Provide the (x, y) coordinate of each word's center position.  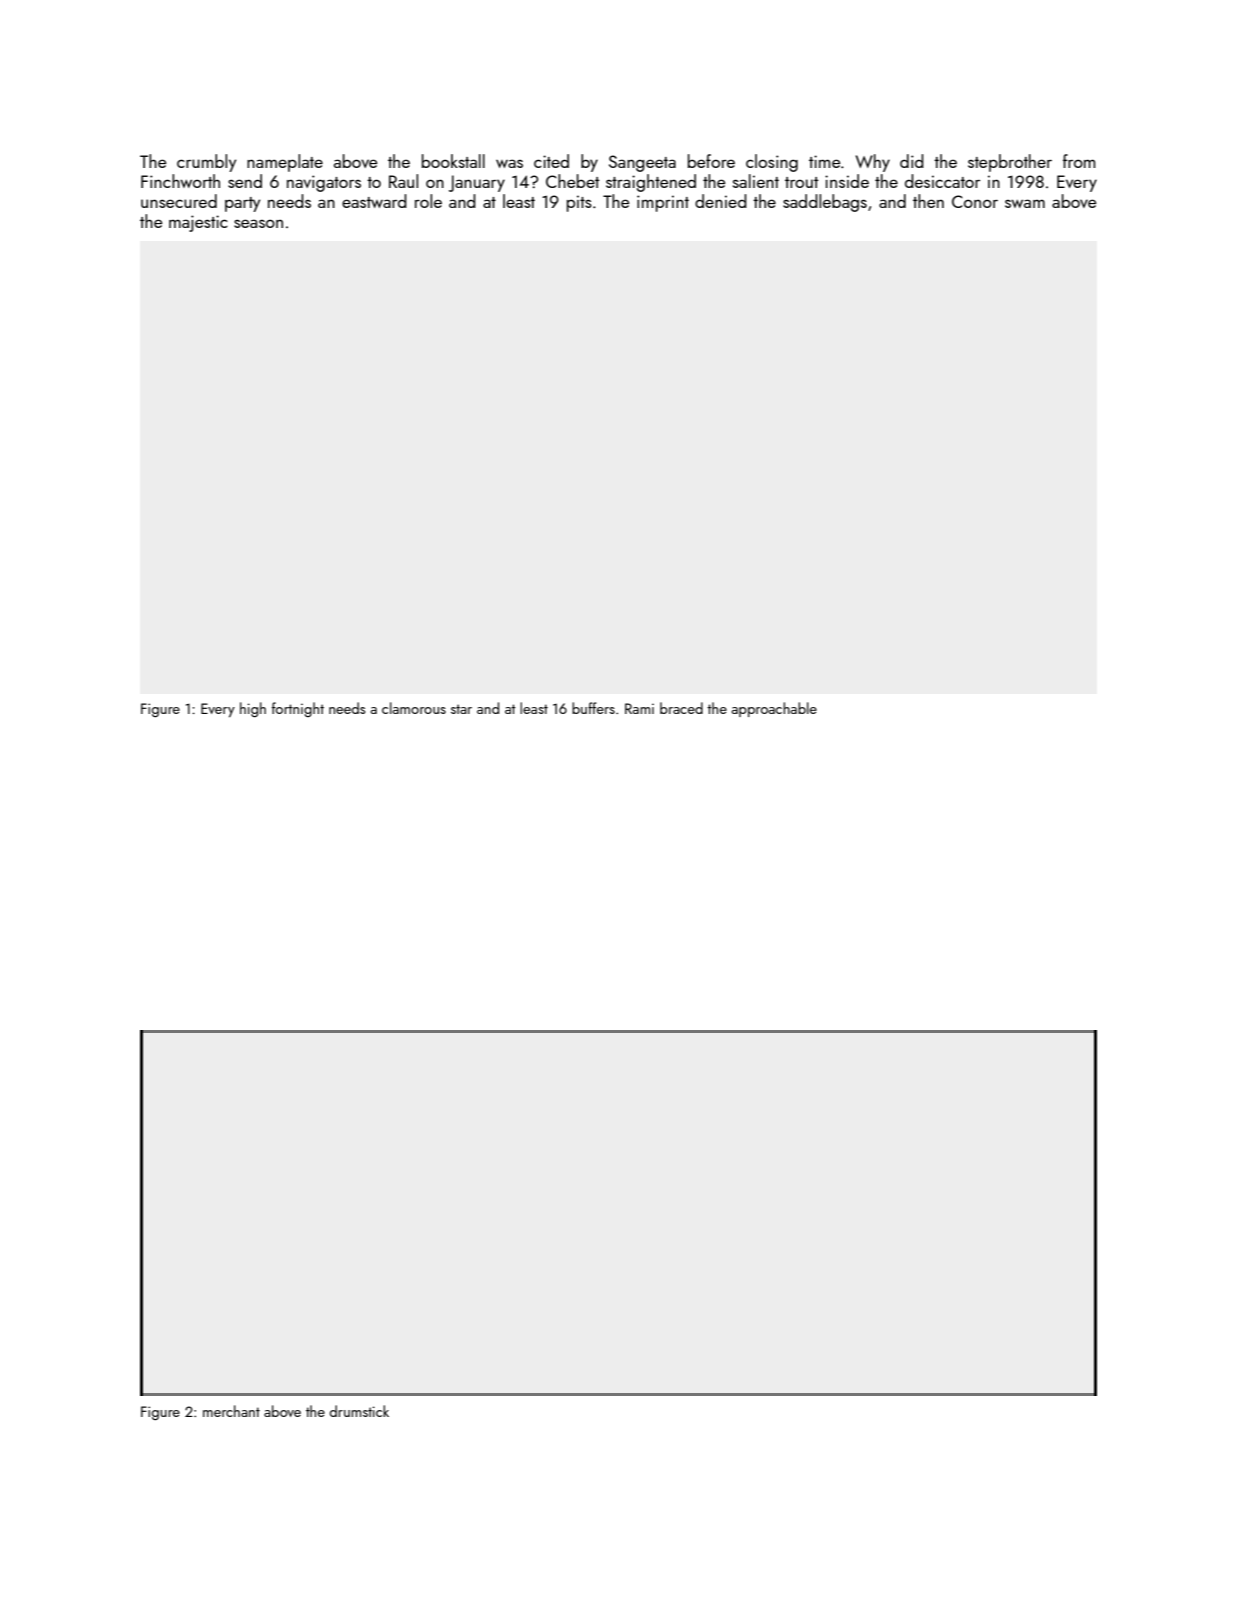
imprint (663, 203)
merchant (231, 1411)
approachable (774, 709)
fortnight (298, 709)
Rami (639, 708)
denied (721, 201)
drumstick (359, 1411)
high (253, 709)
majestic (198, 223)
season (258, 223)
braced (681, 708)
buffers (593, 708)
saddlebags (825, 203)
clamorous (414, 708)
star (461, 709)
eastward (374, 201)
